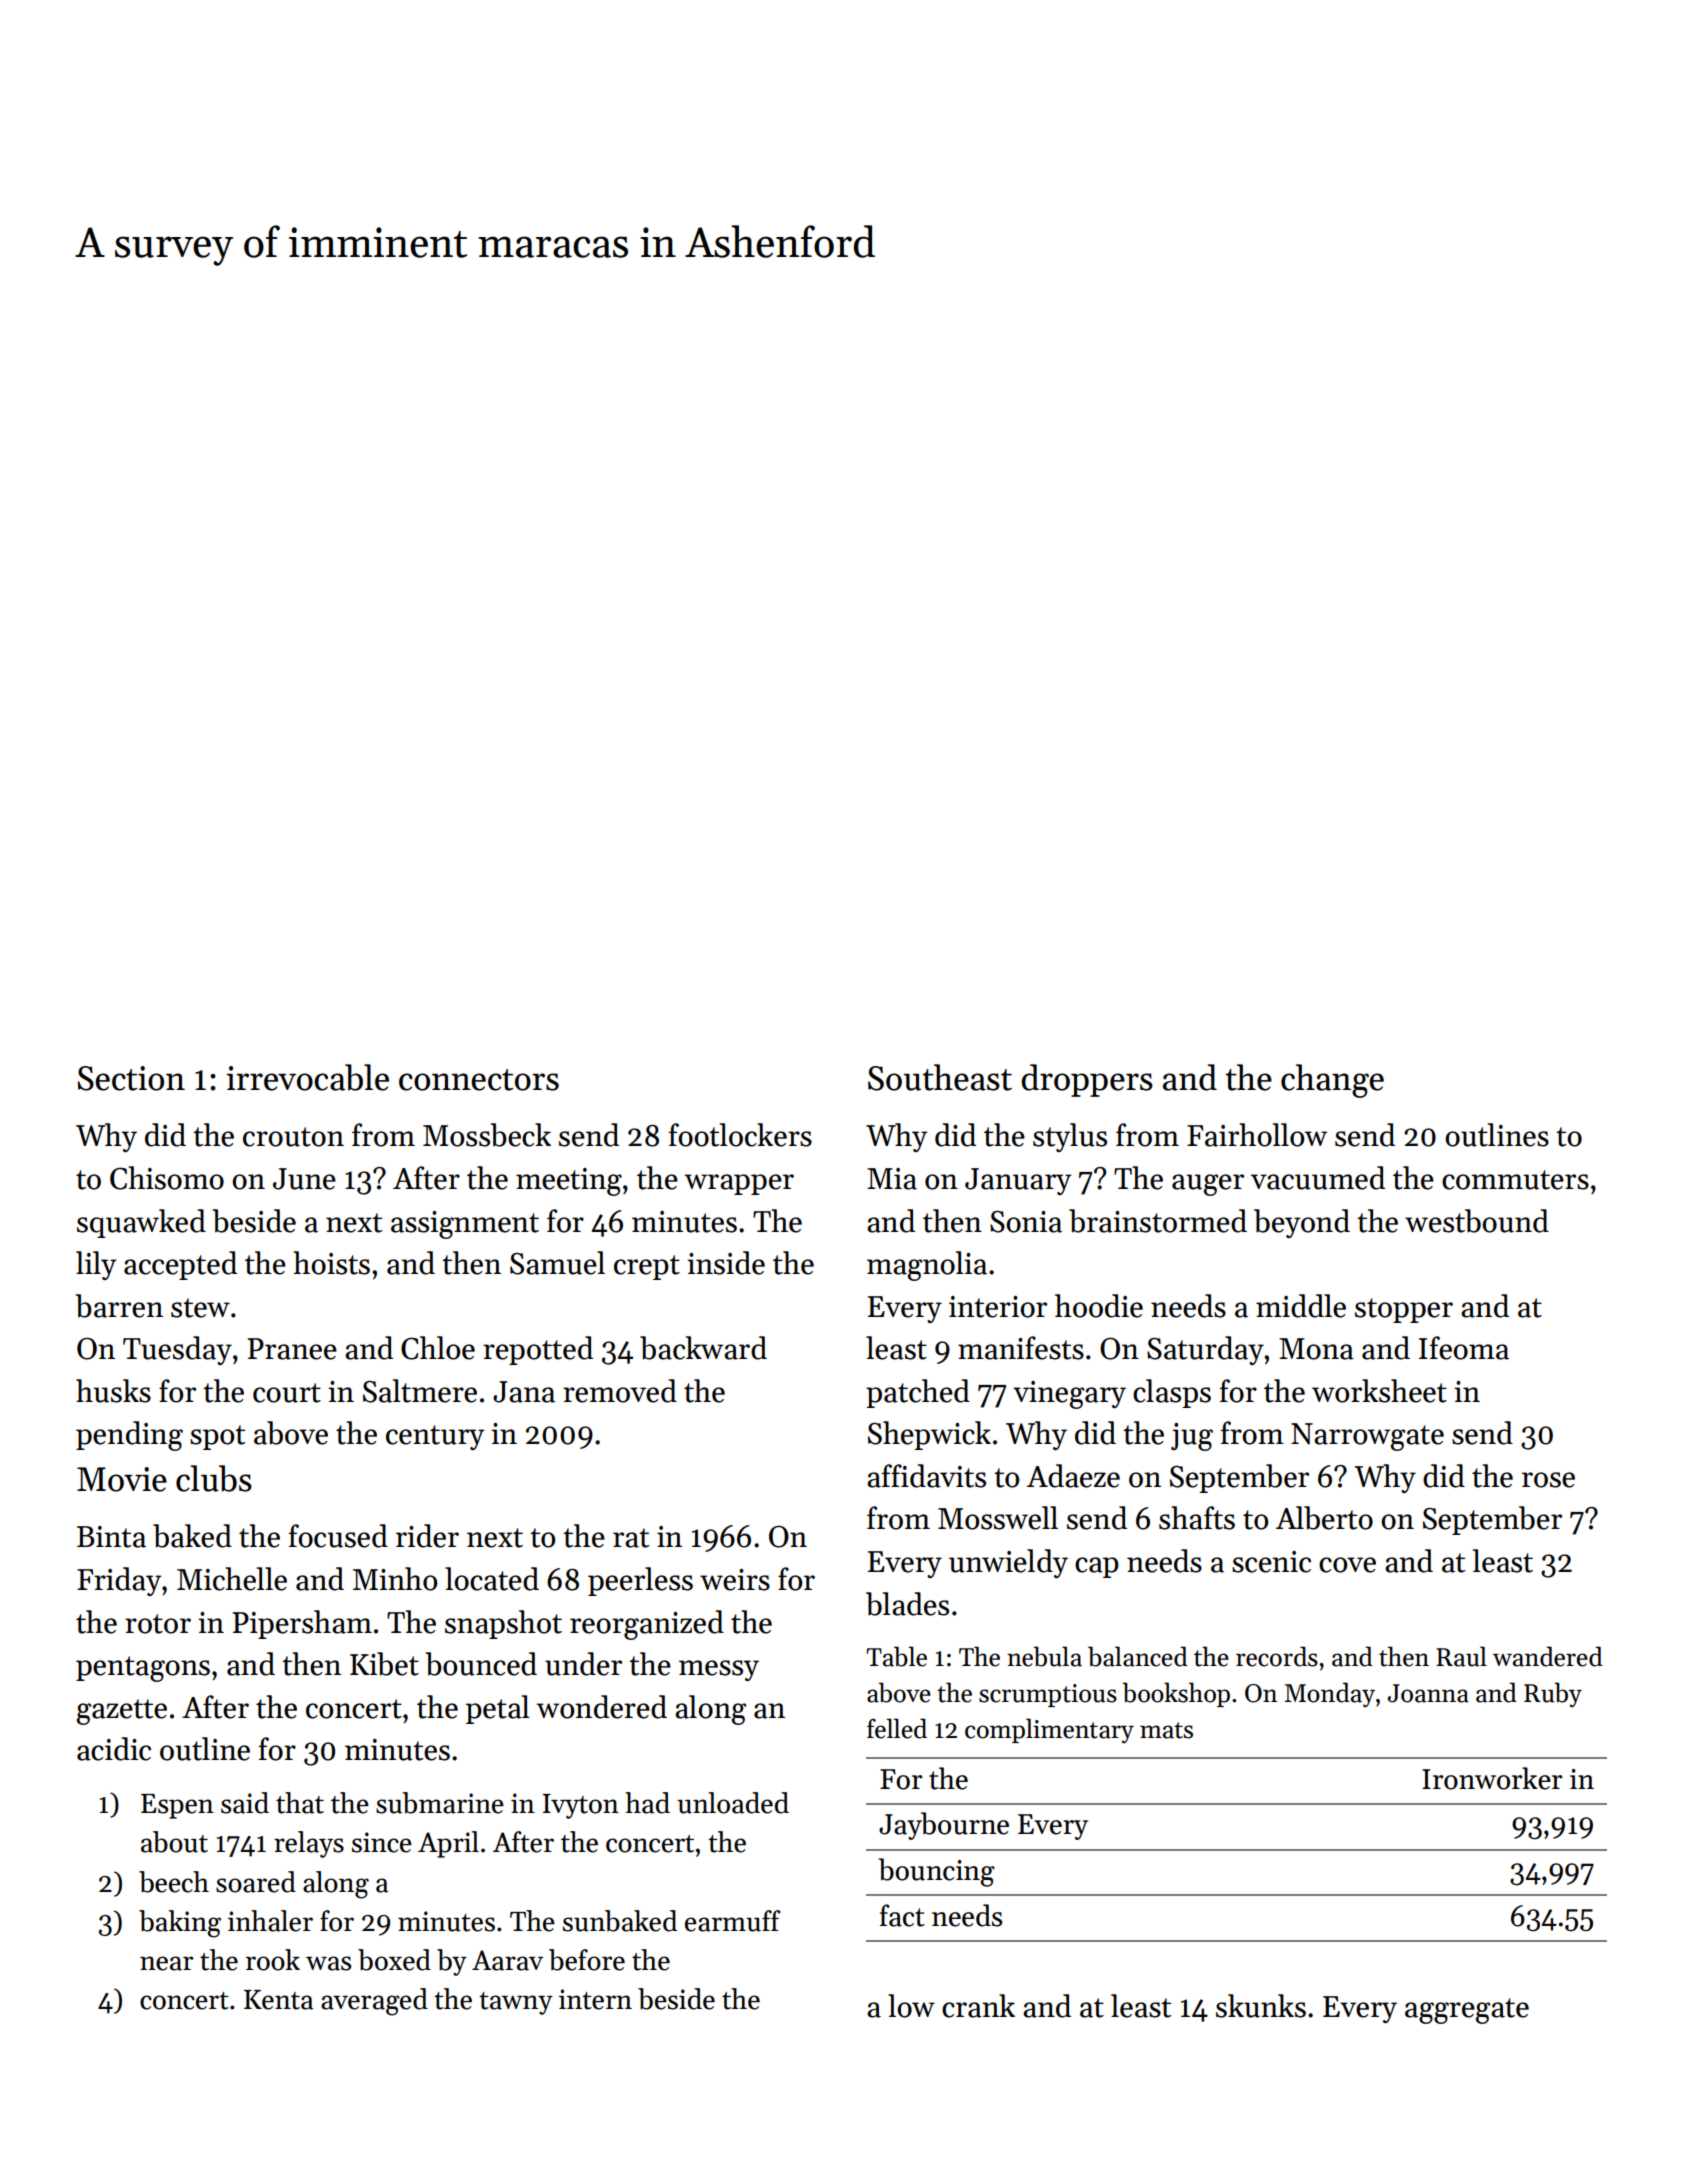 This page has width=1683, height=2178. What do you see at coordinates (1330, 1695) in the page?
I see `Monday` at bounding box center [1330, 1695].
